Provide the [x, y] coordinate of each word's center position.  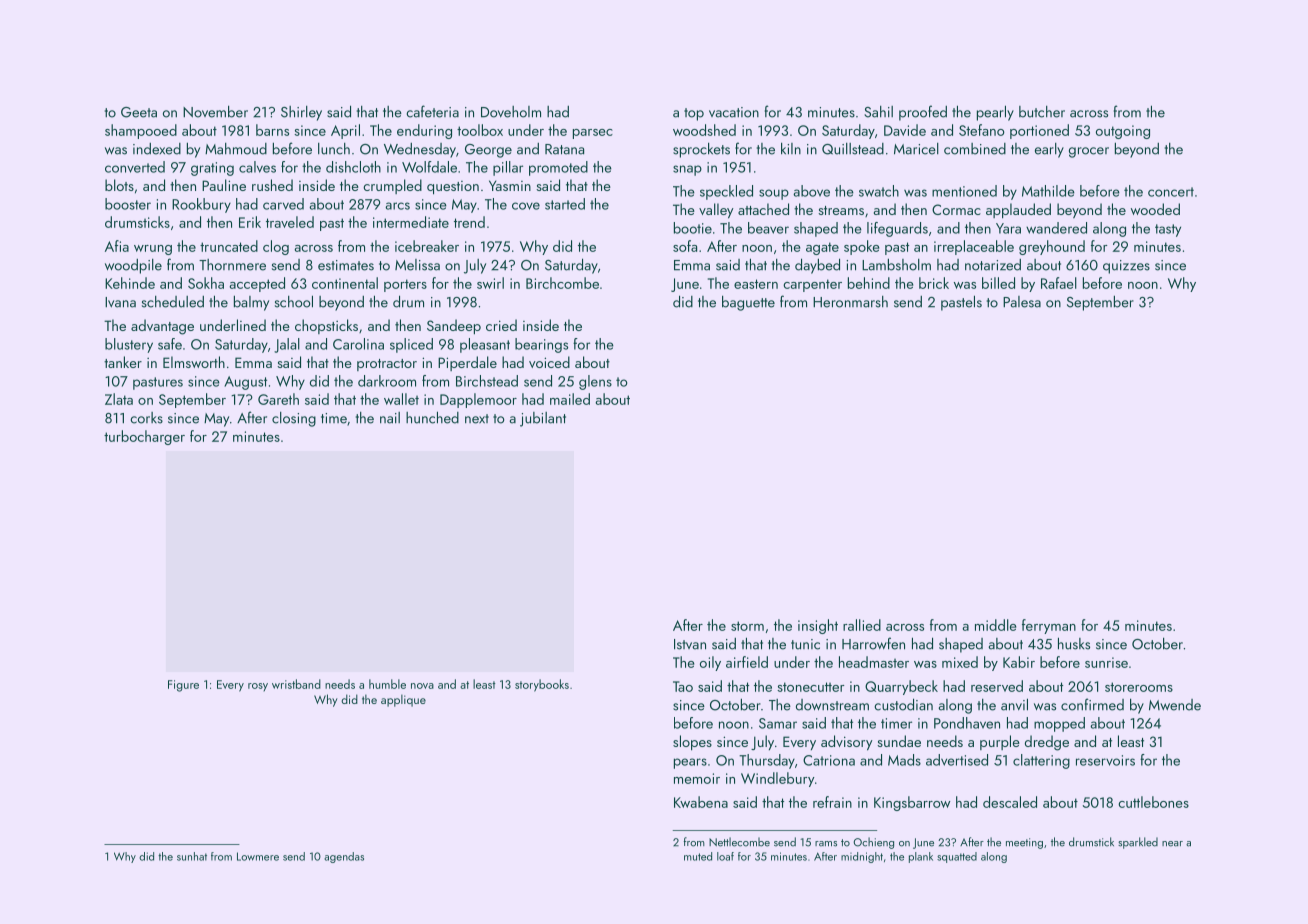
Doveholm [511, 112]
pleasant [485, 345]
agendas [344, 857]
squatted [957, 857]
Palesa [1022, 302]
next [477, 419]
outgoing [1123, 132]
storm [747, 626]
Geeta [139, 112]
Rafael [1059, 283]
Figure [183, 686]
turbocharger [144, 437]
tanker [123, 362]
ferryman [1049, 626]
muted [698, 856]
